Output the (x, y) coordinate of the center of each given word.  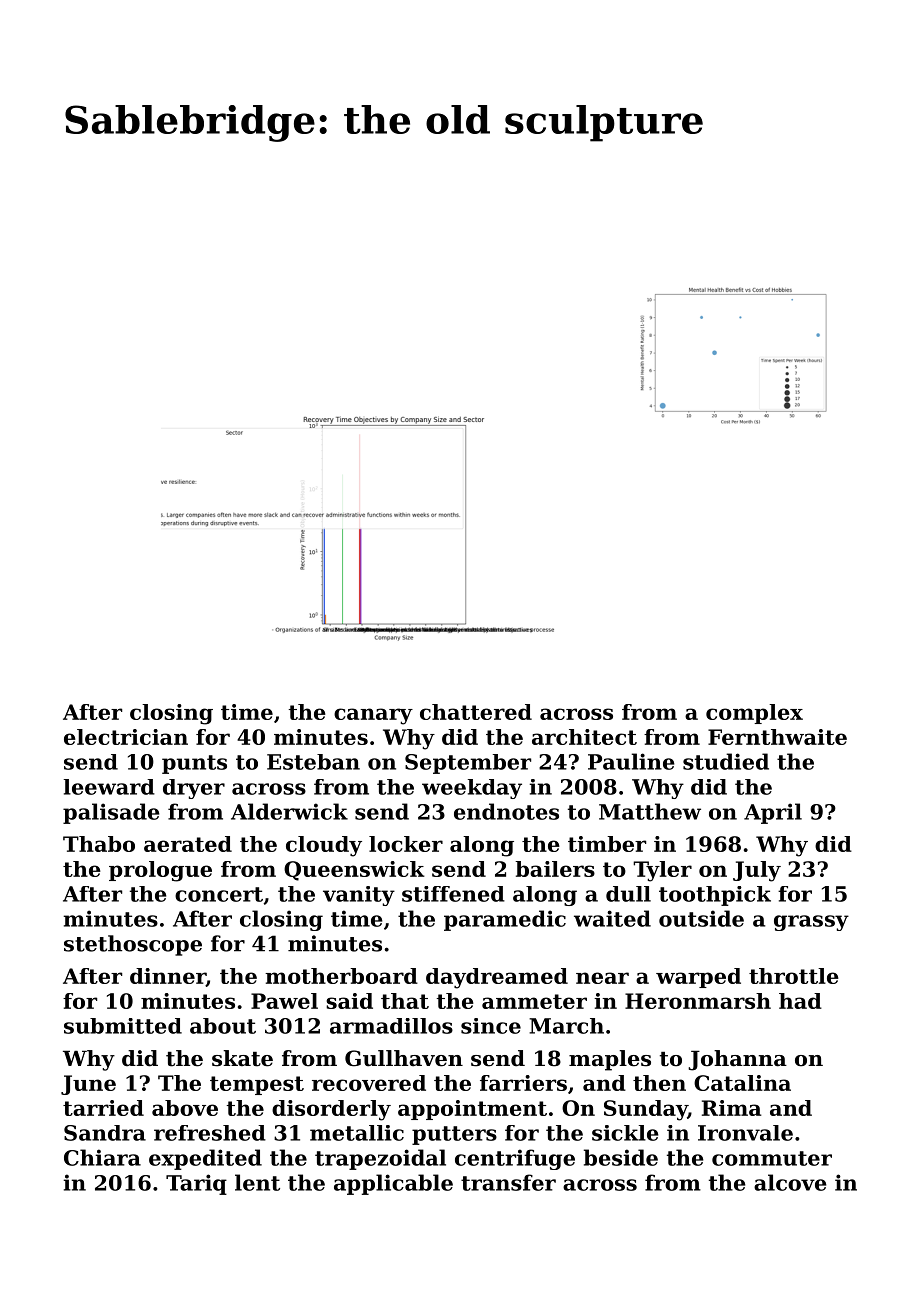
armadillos (391, 1026)
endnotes (506, 811)
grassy (811, 923)
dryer (194, 789)
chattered (476, 712)
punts (194, 764)
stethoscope (133, 945)
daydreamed (497, 978)
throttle (794, 976)
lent (257, 1182)
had (800, 1001)
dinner (168, 977)
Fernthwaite (777, 737)
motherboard (341, 976)
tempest (257, 1085)
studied (726, 761)
